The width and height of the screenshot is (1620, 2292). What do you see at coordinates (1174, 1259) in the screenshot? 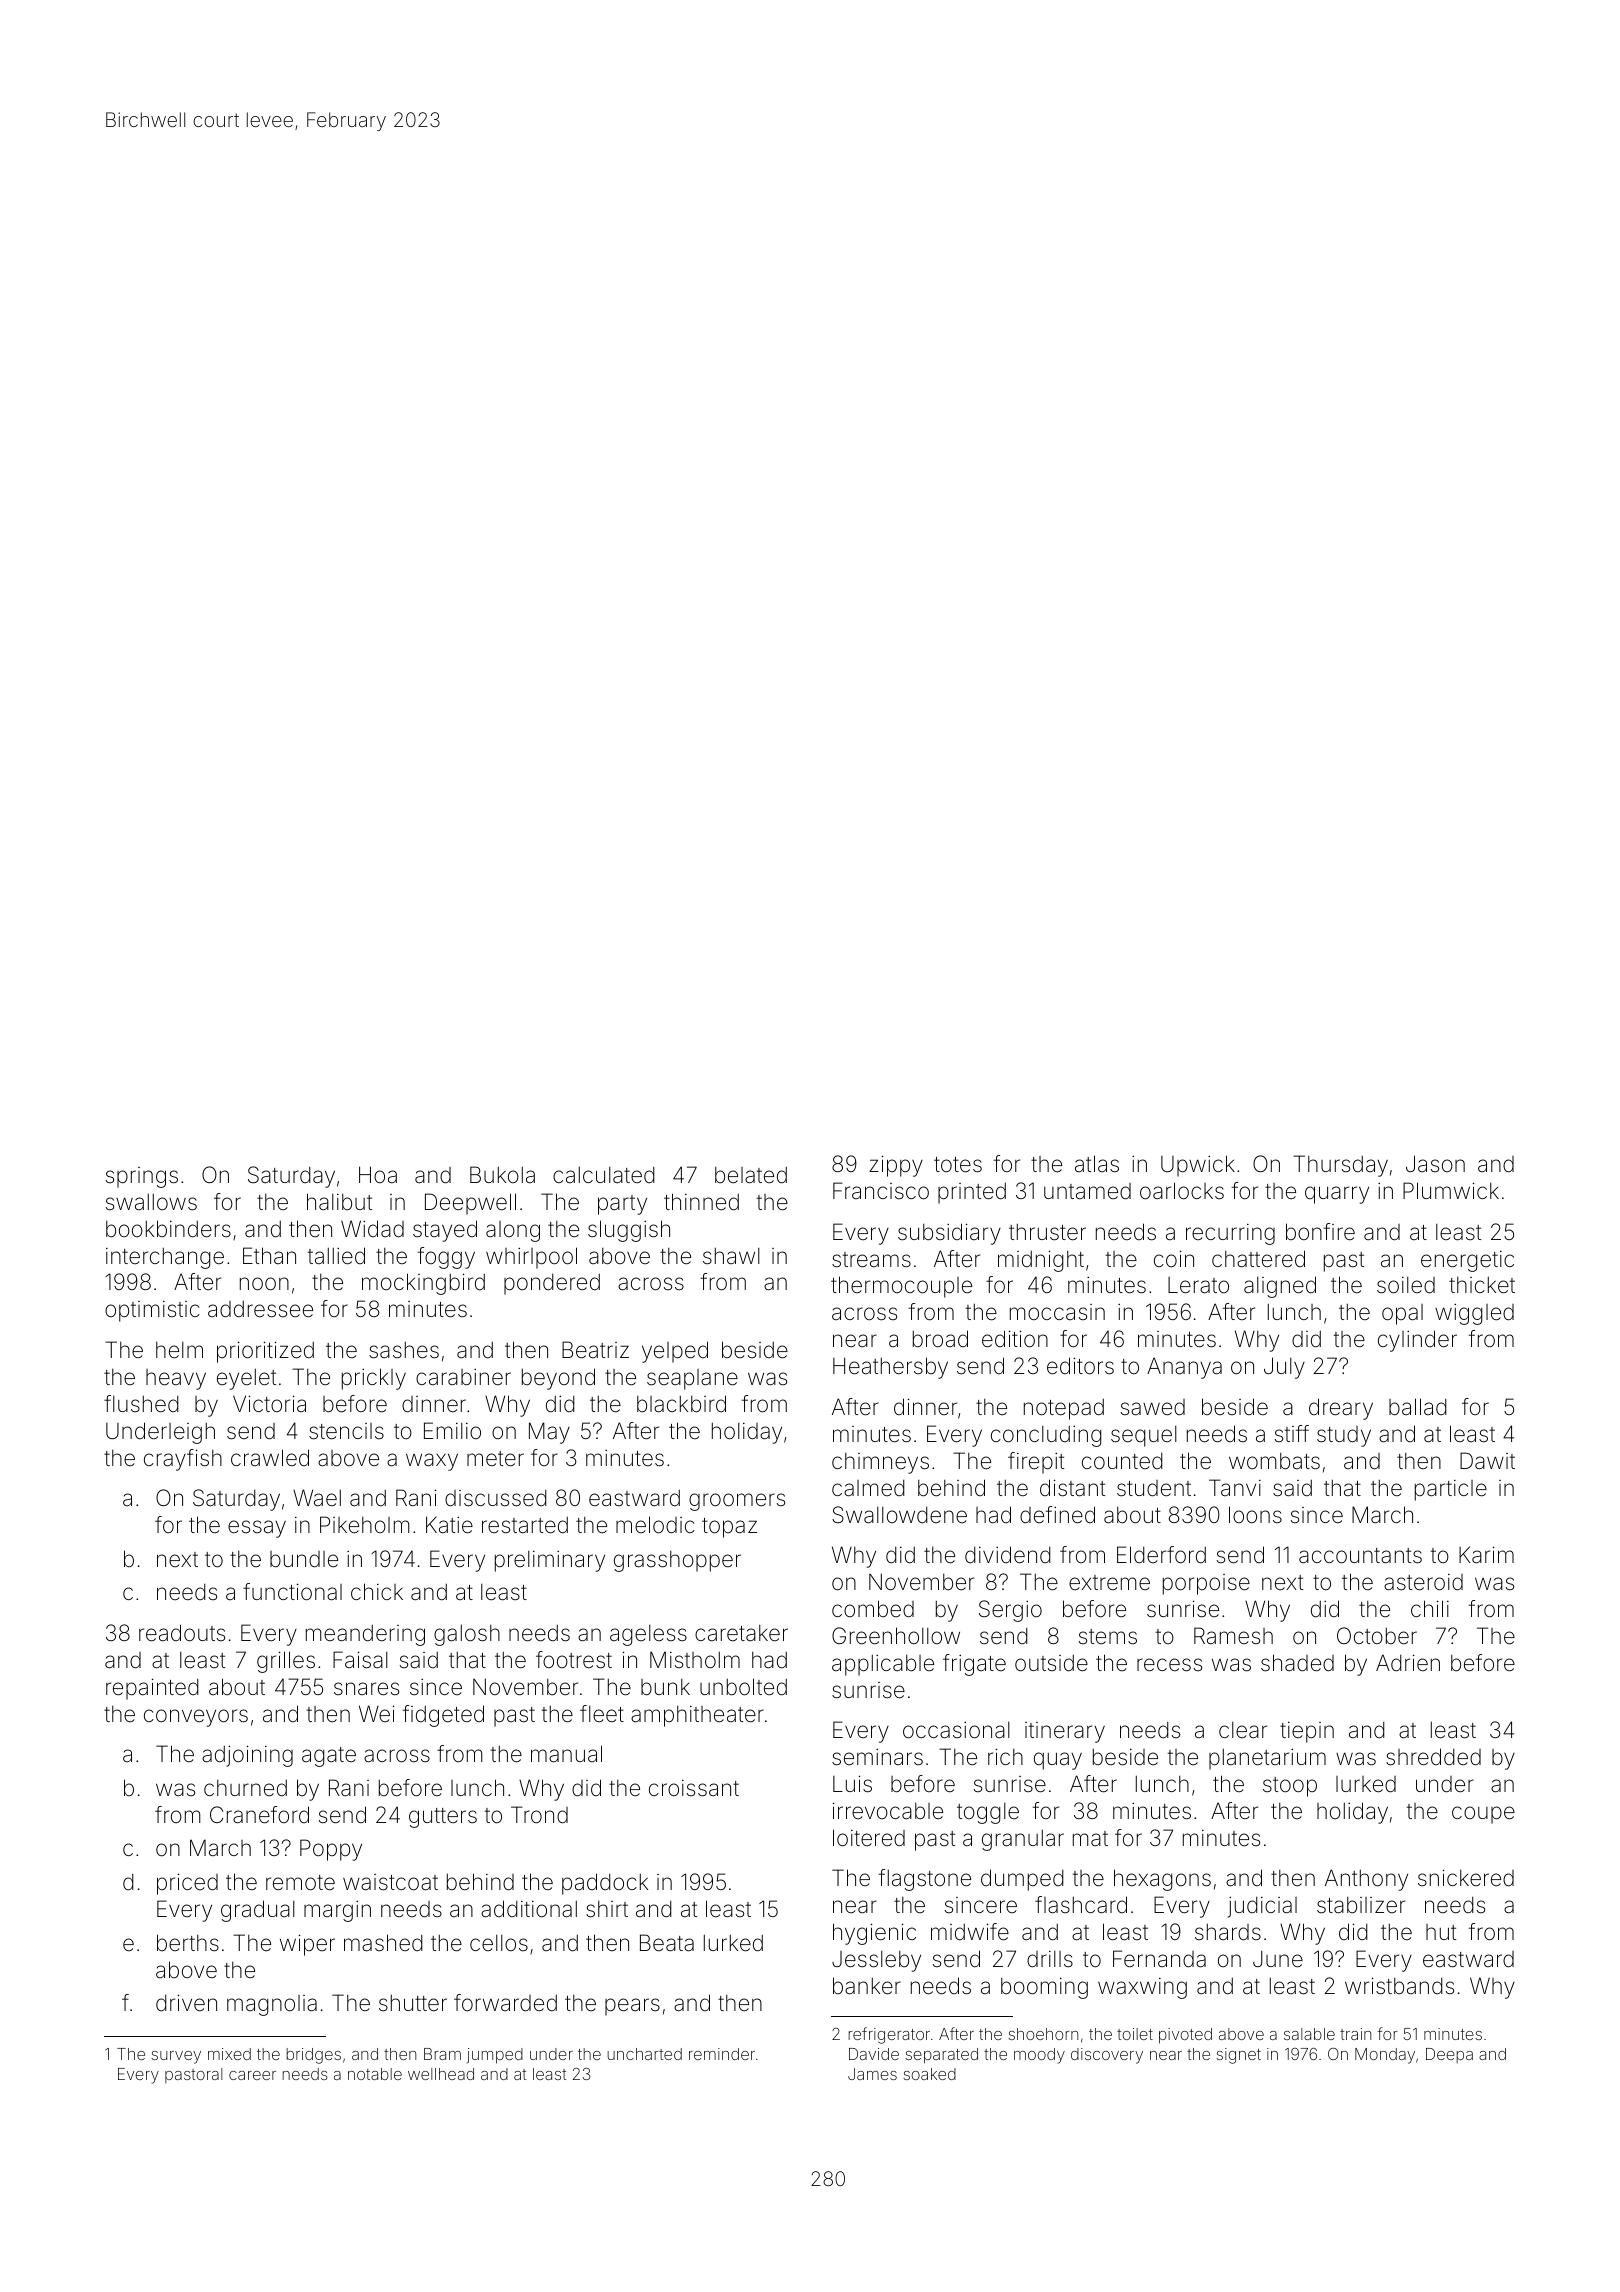
I see `coin` at bounding box center [1174, 1259].
